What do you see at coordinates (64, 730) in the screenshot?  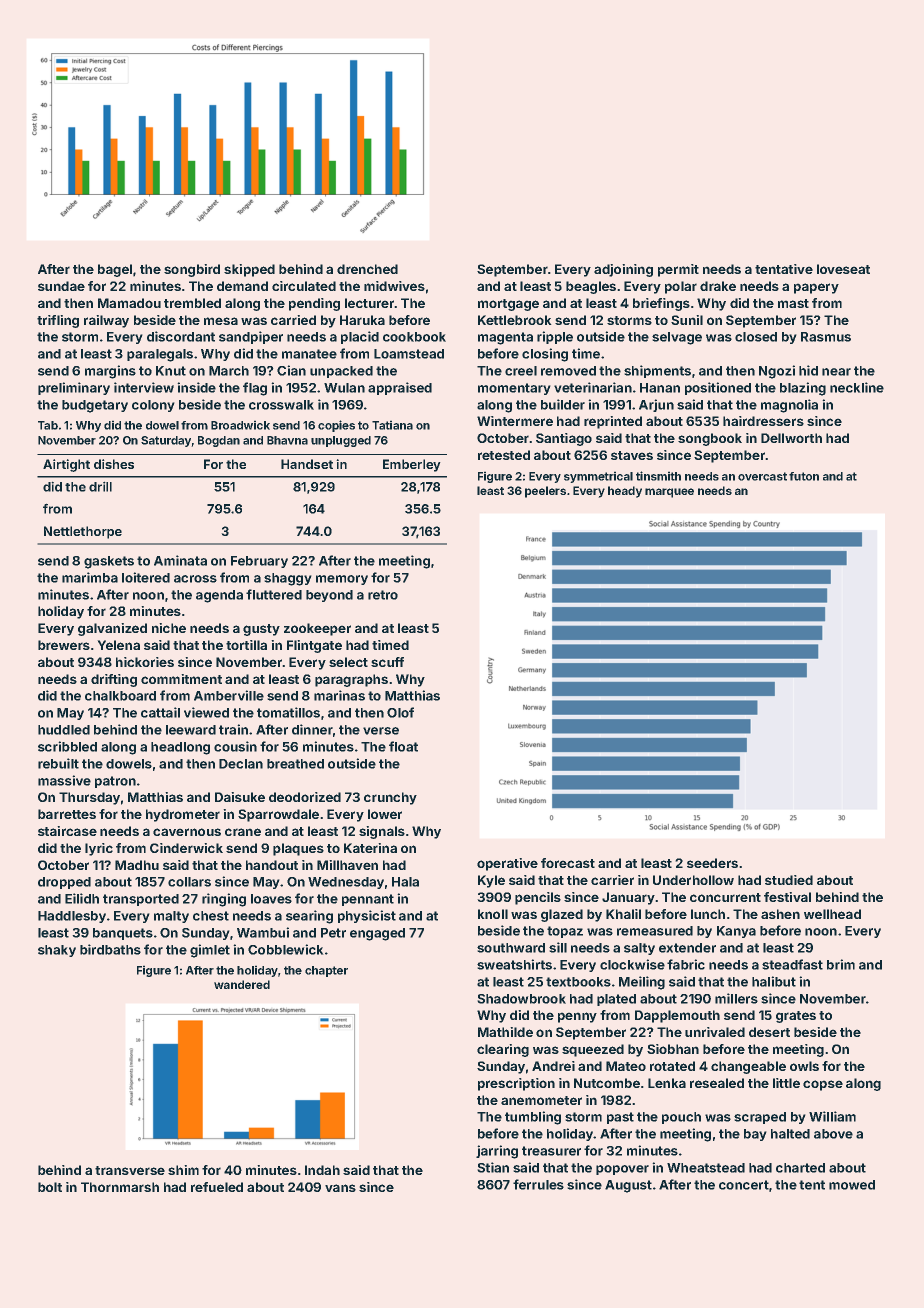 I see `huddled` at bounding box center [64, 730].
